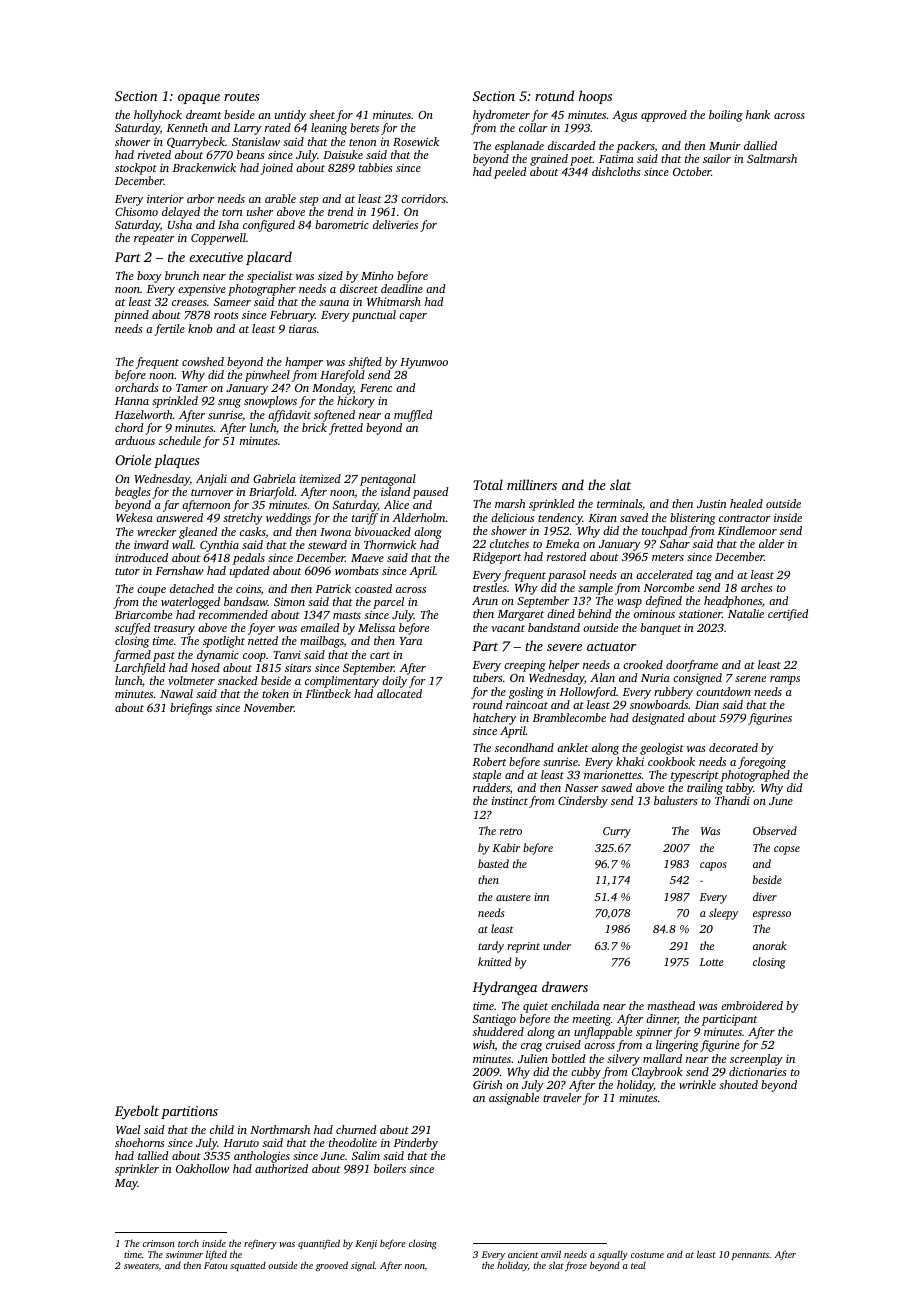  I want to click on berets, so click(364, 127).
